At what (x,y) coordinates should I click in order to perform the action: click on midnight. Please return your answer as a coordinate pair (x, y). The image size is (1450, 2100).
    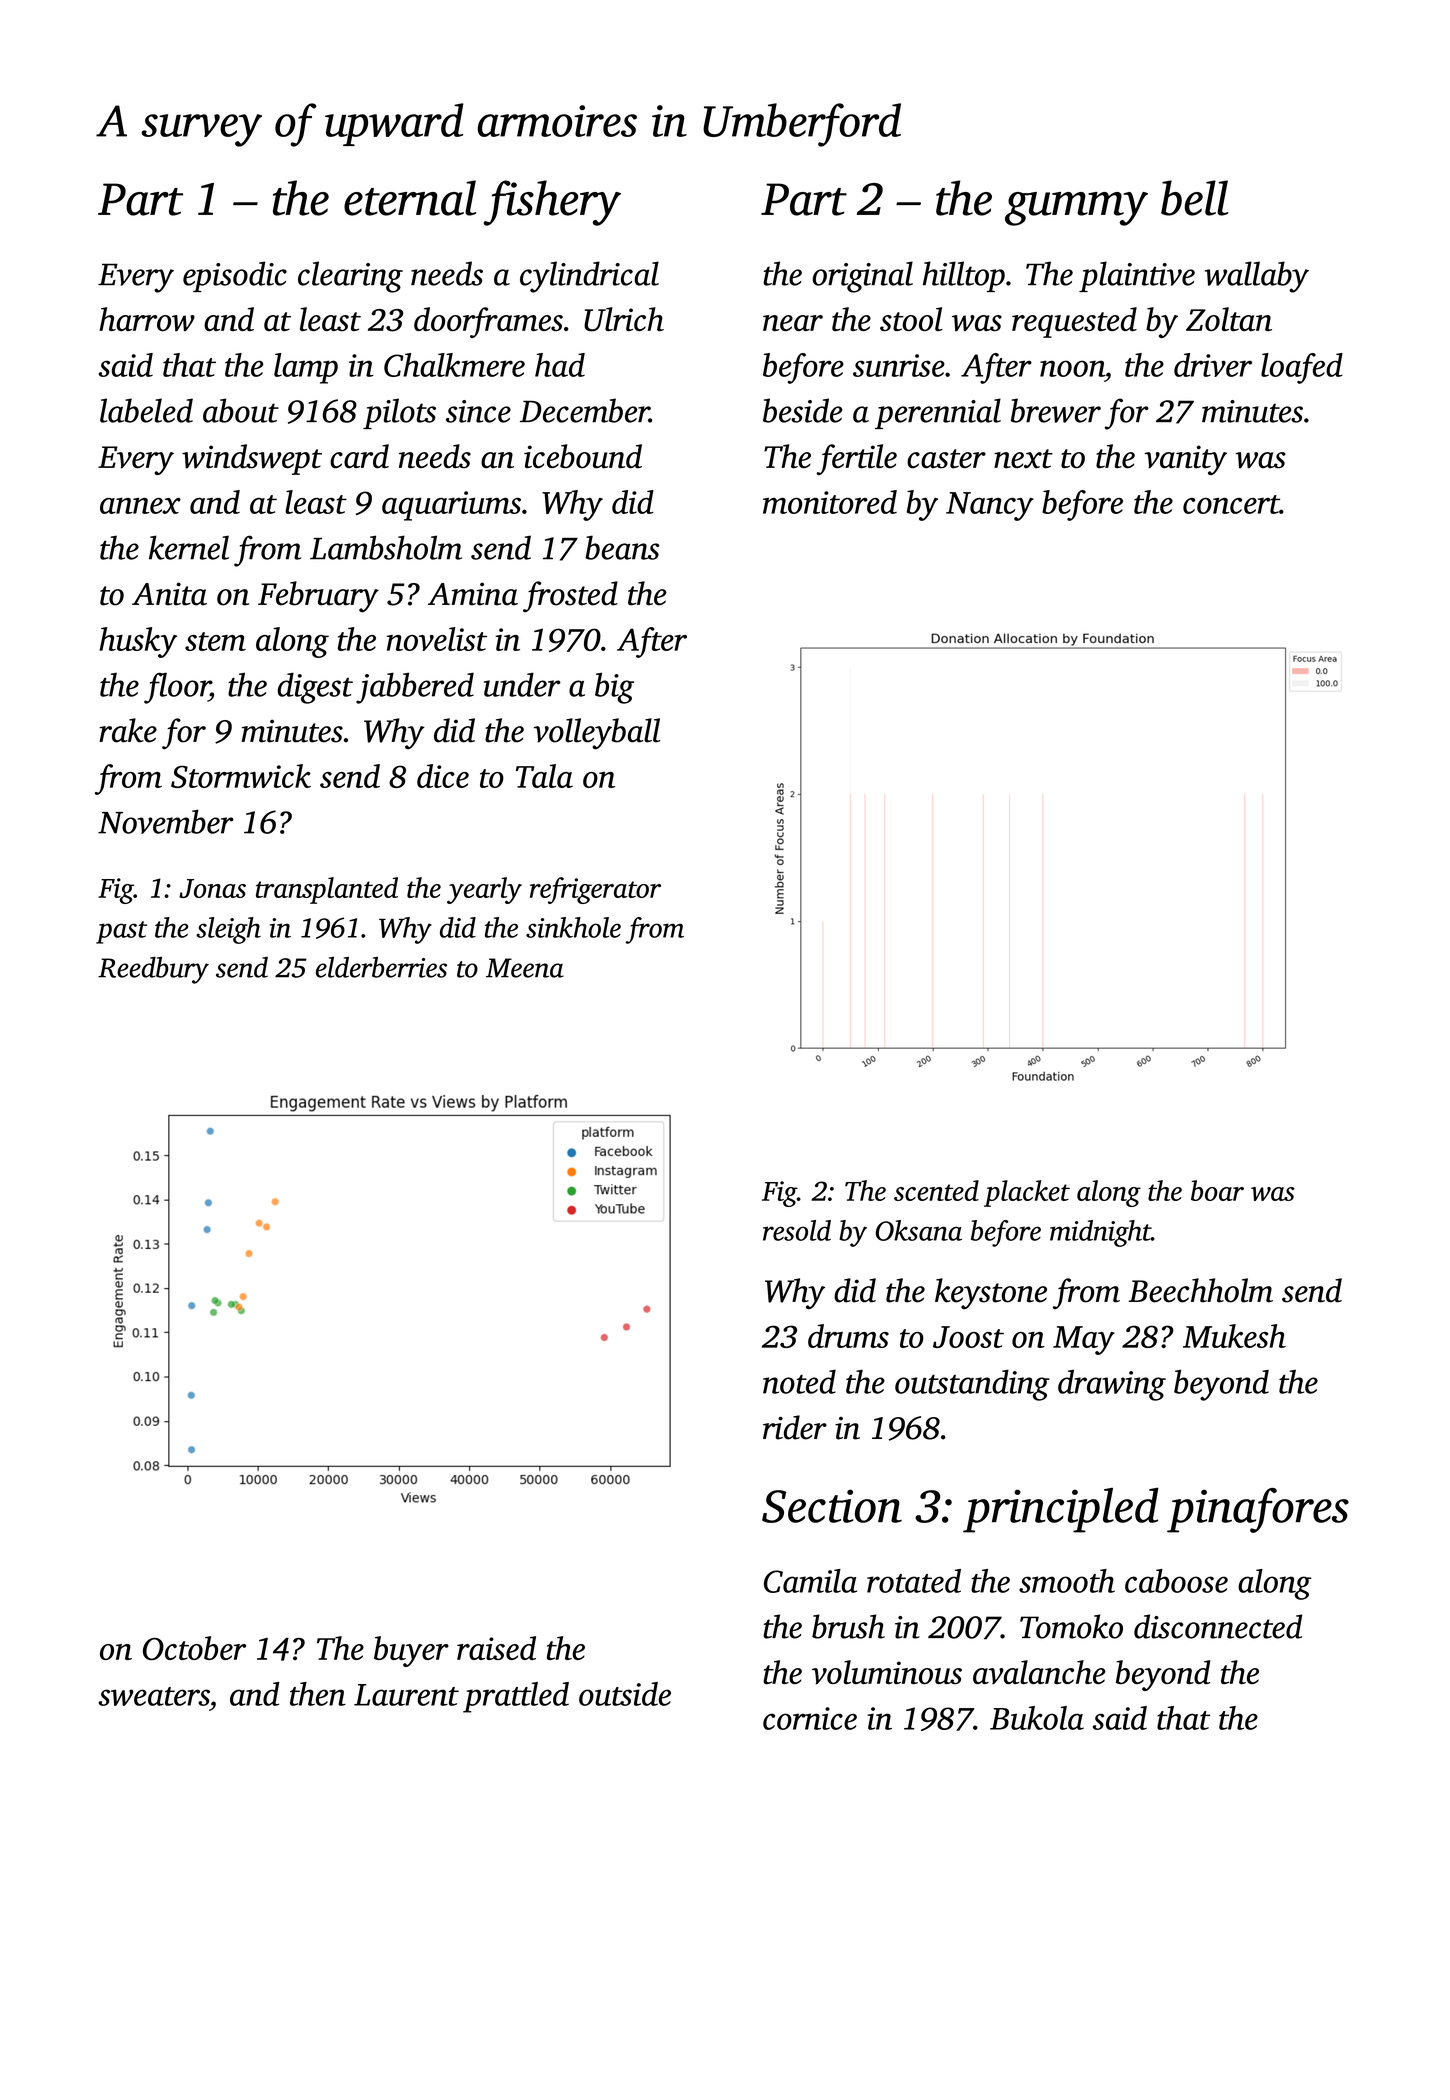
    Looking at the image, I should click on (1100, 1233).
